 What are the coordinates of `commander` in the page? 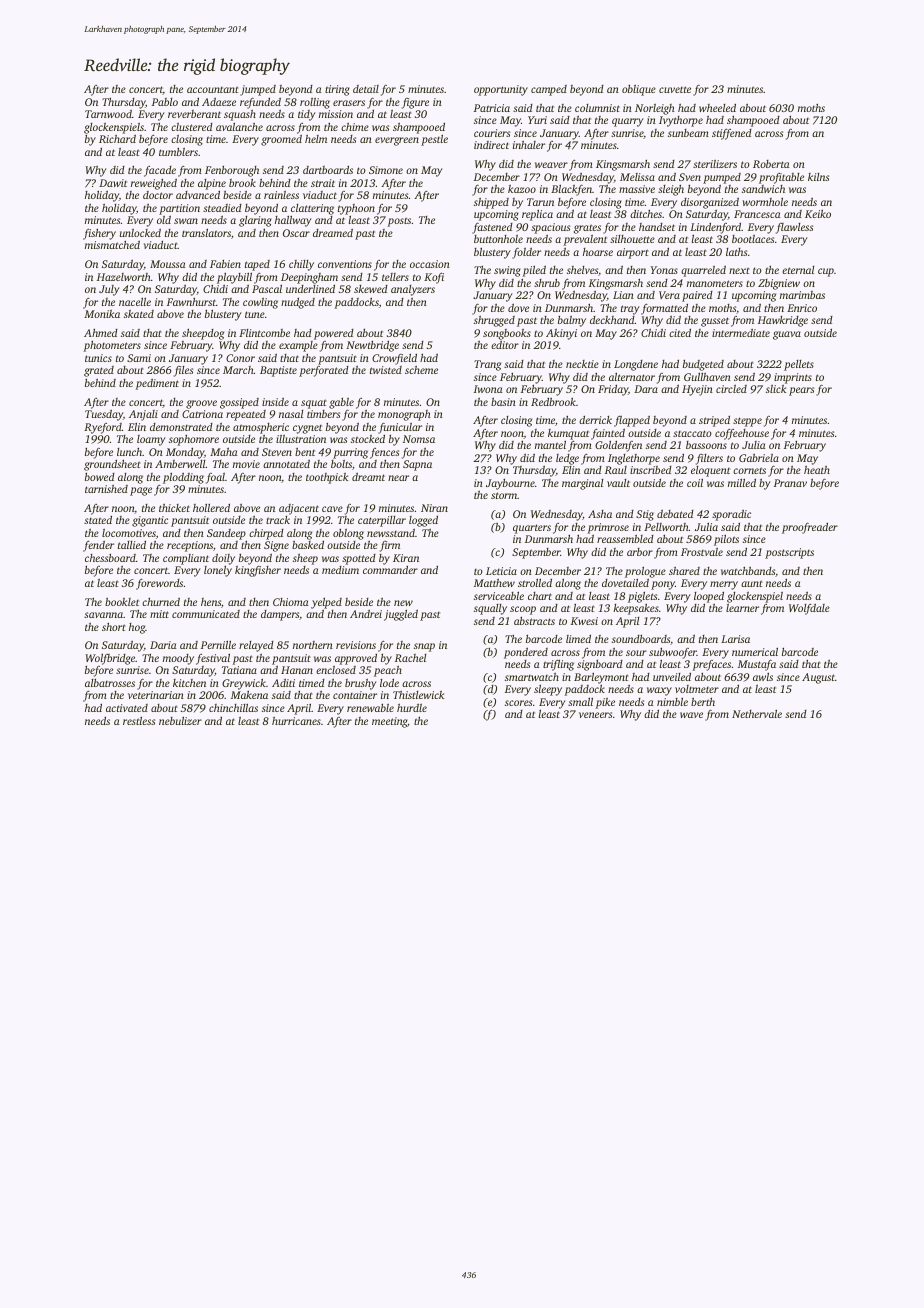 It's located at (390, 570).
